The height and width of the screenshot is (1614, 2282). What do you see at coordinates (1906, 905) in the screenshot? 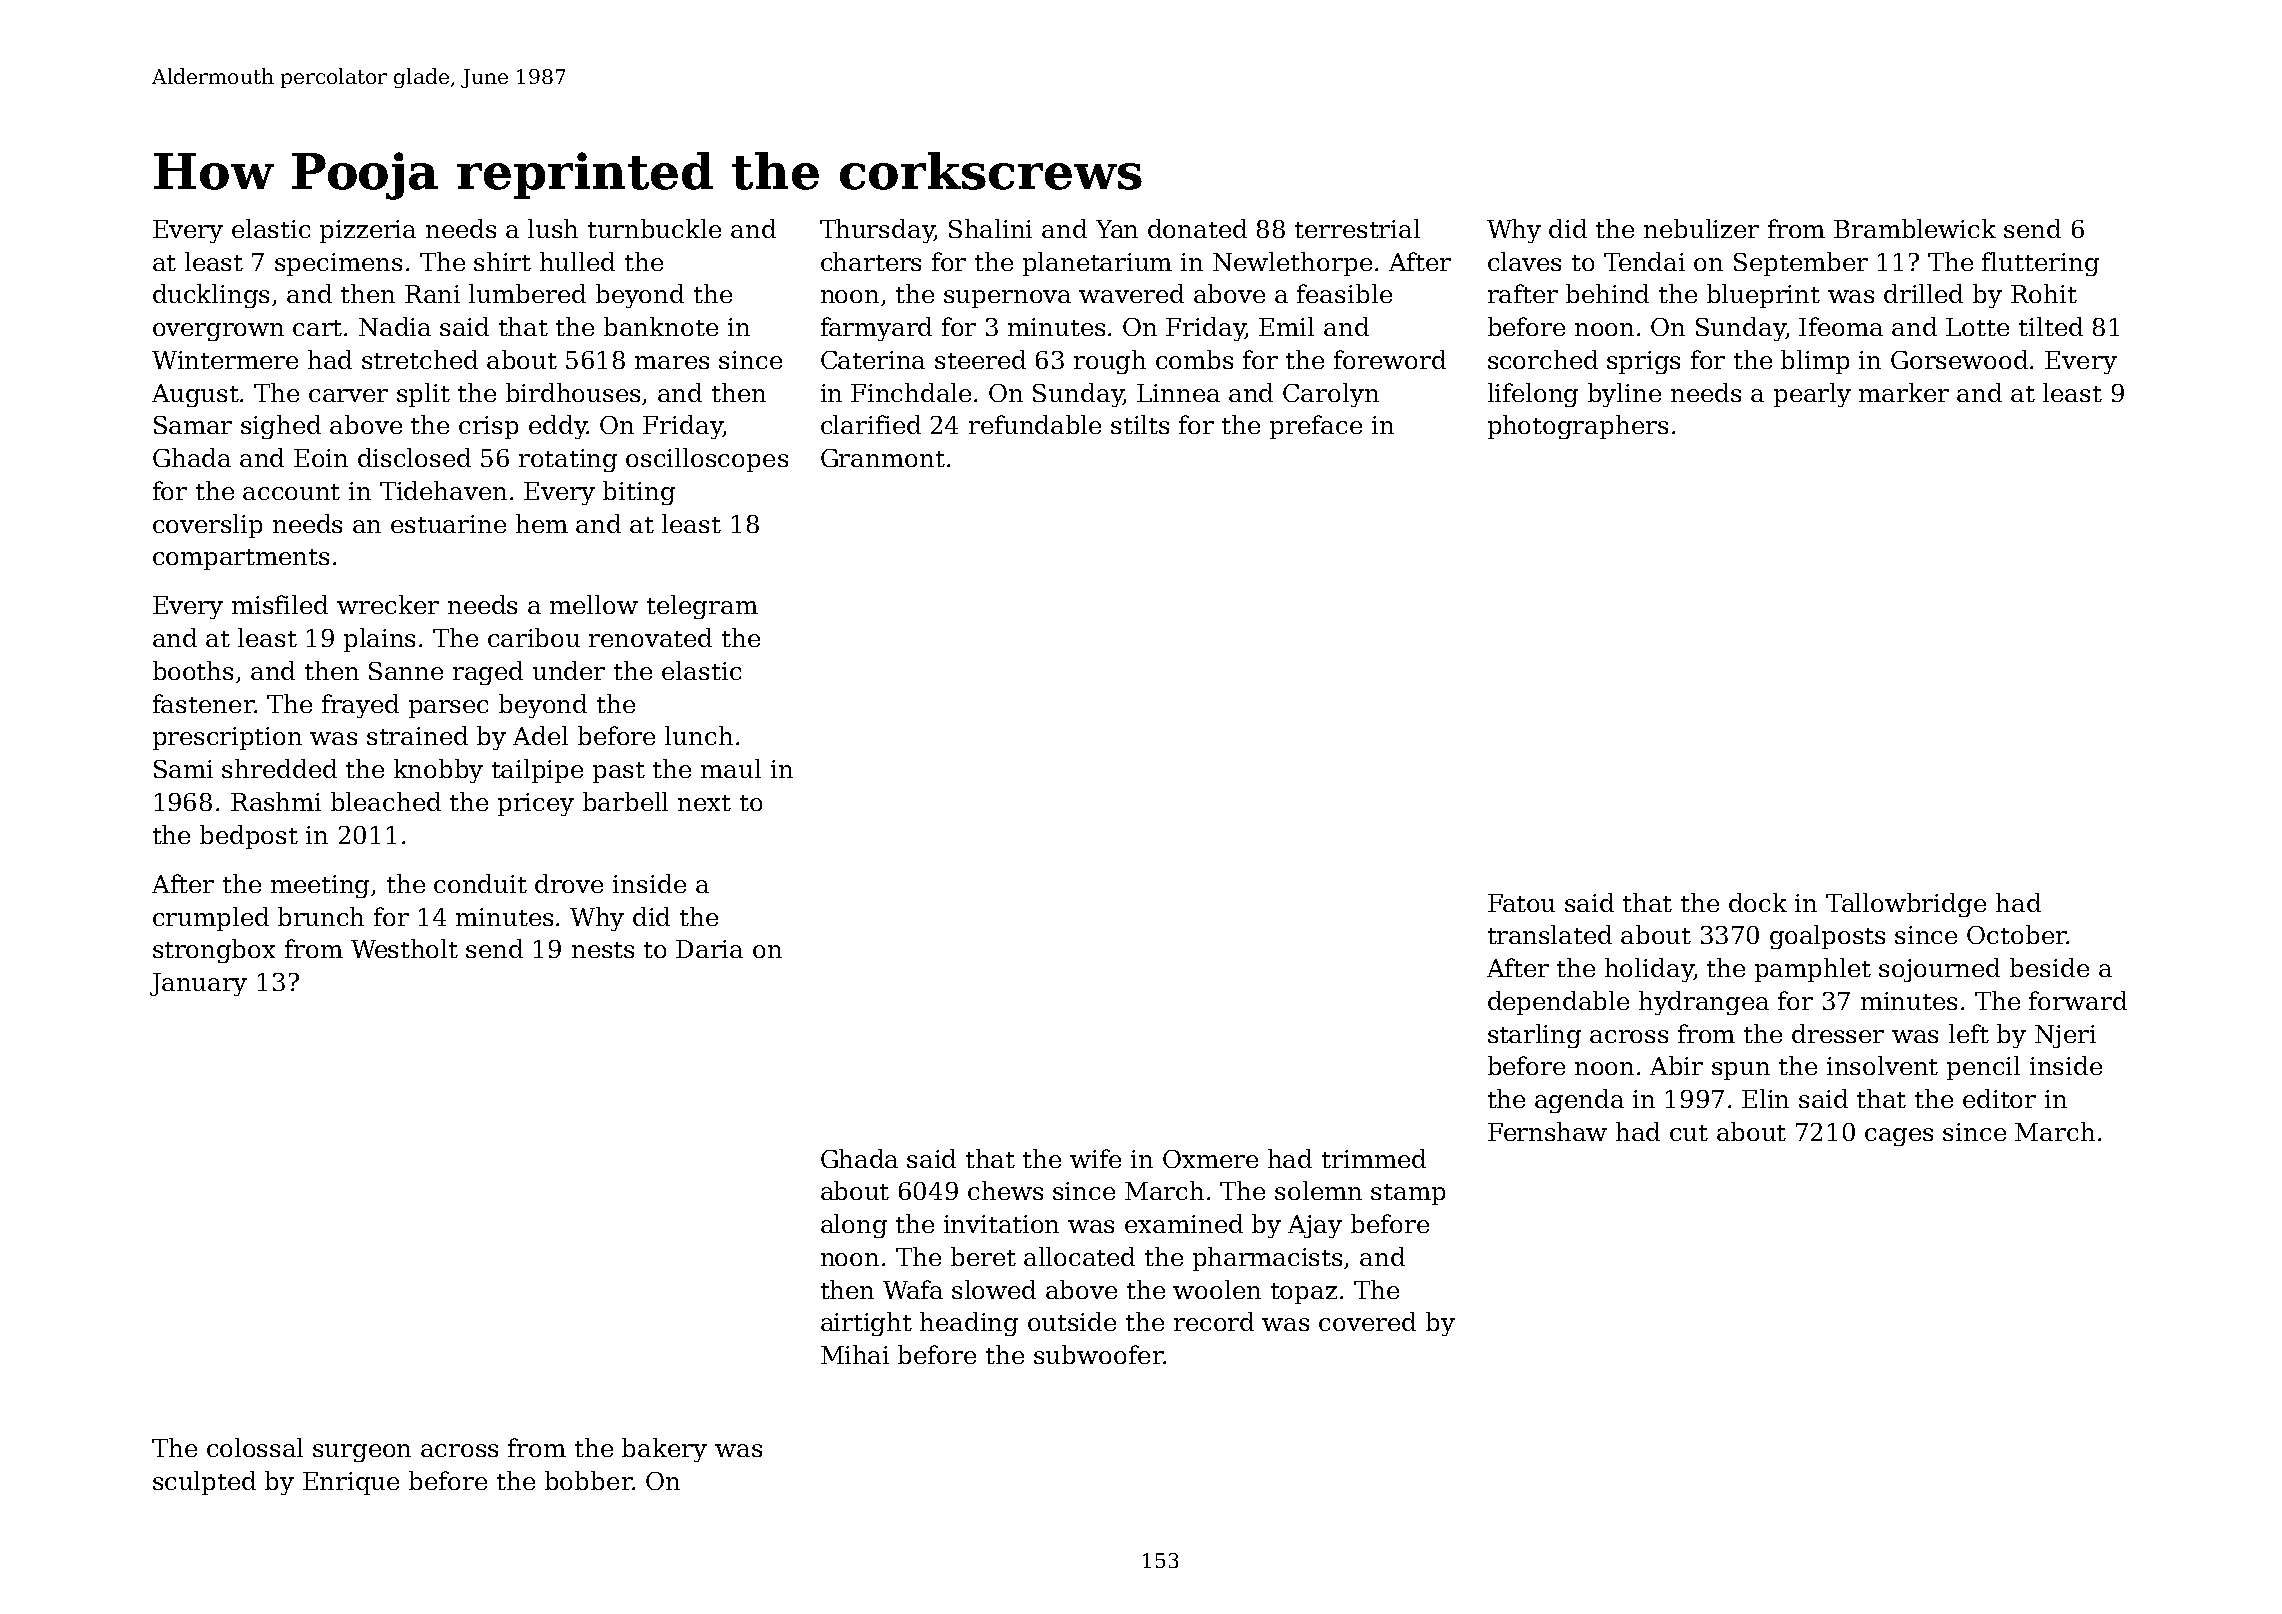
I see `Tallowbridge` at bounding box center [1906, 905].
